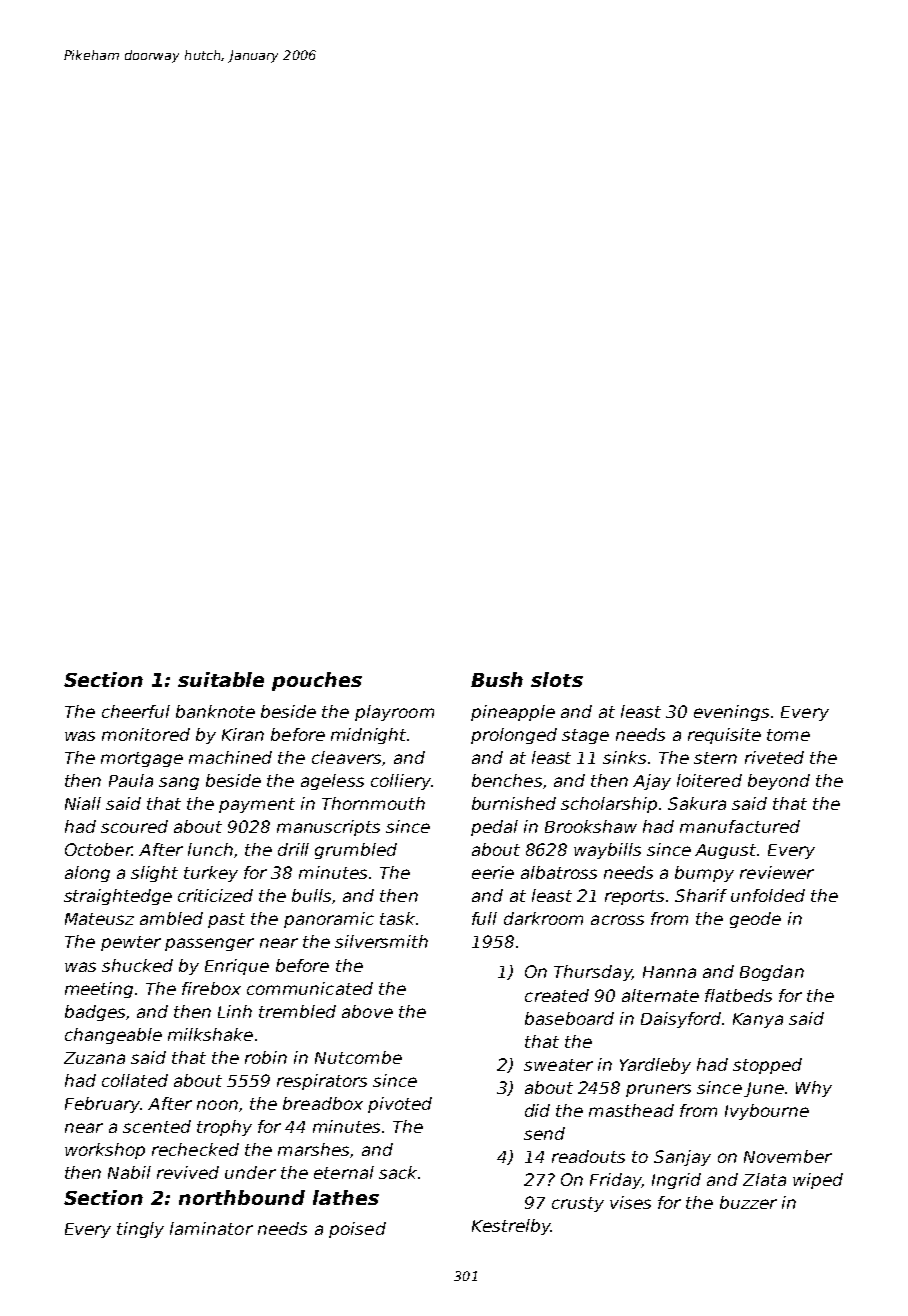  I want to click on under, so click(250, 1172).
